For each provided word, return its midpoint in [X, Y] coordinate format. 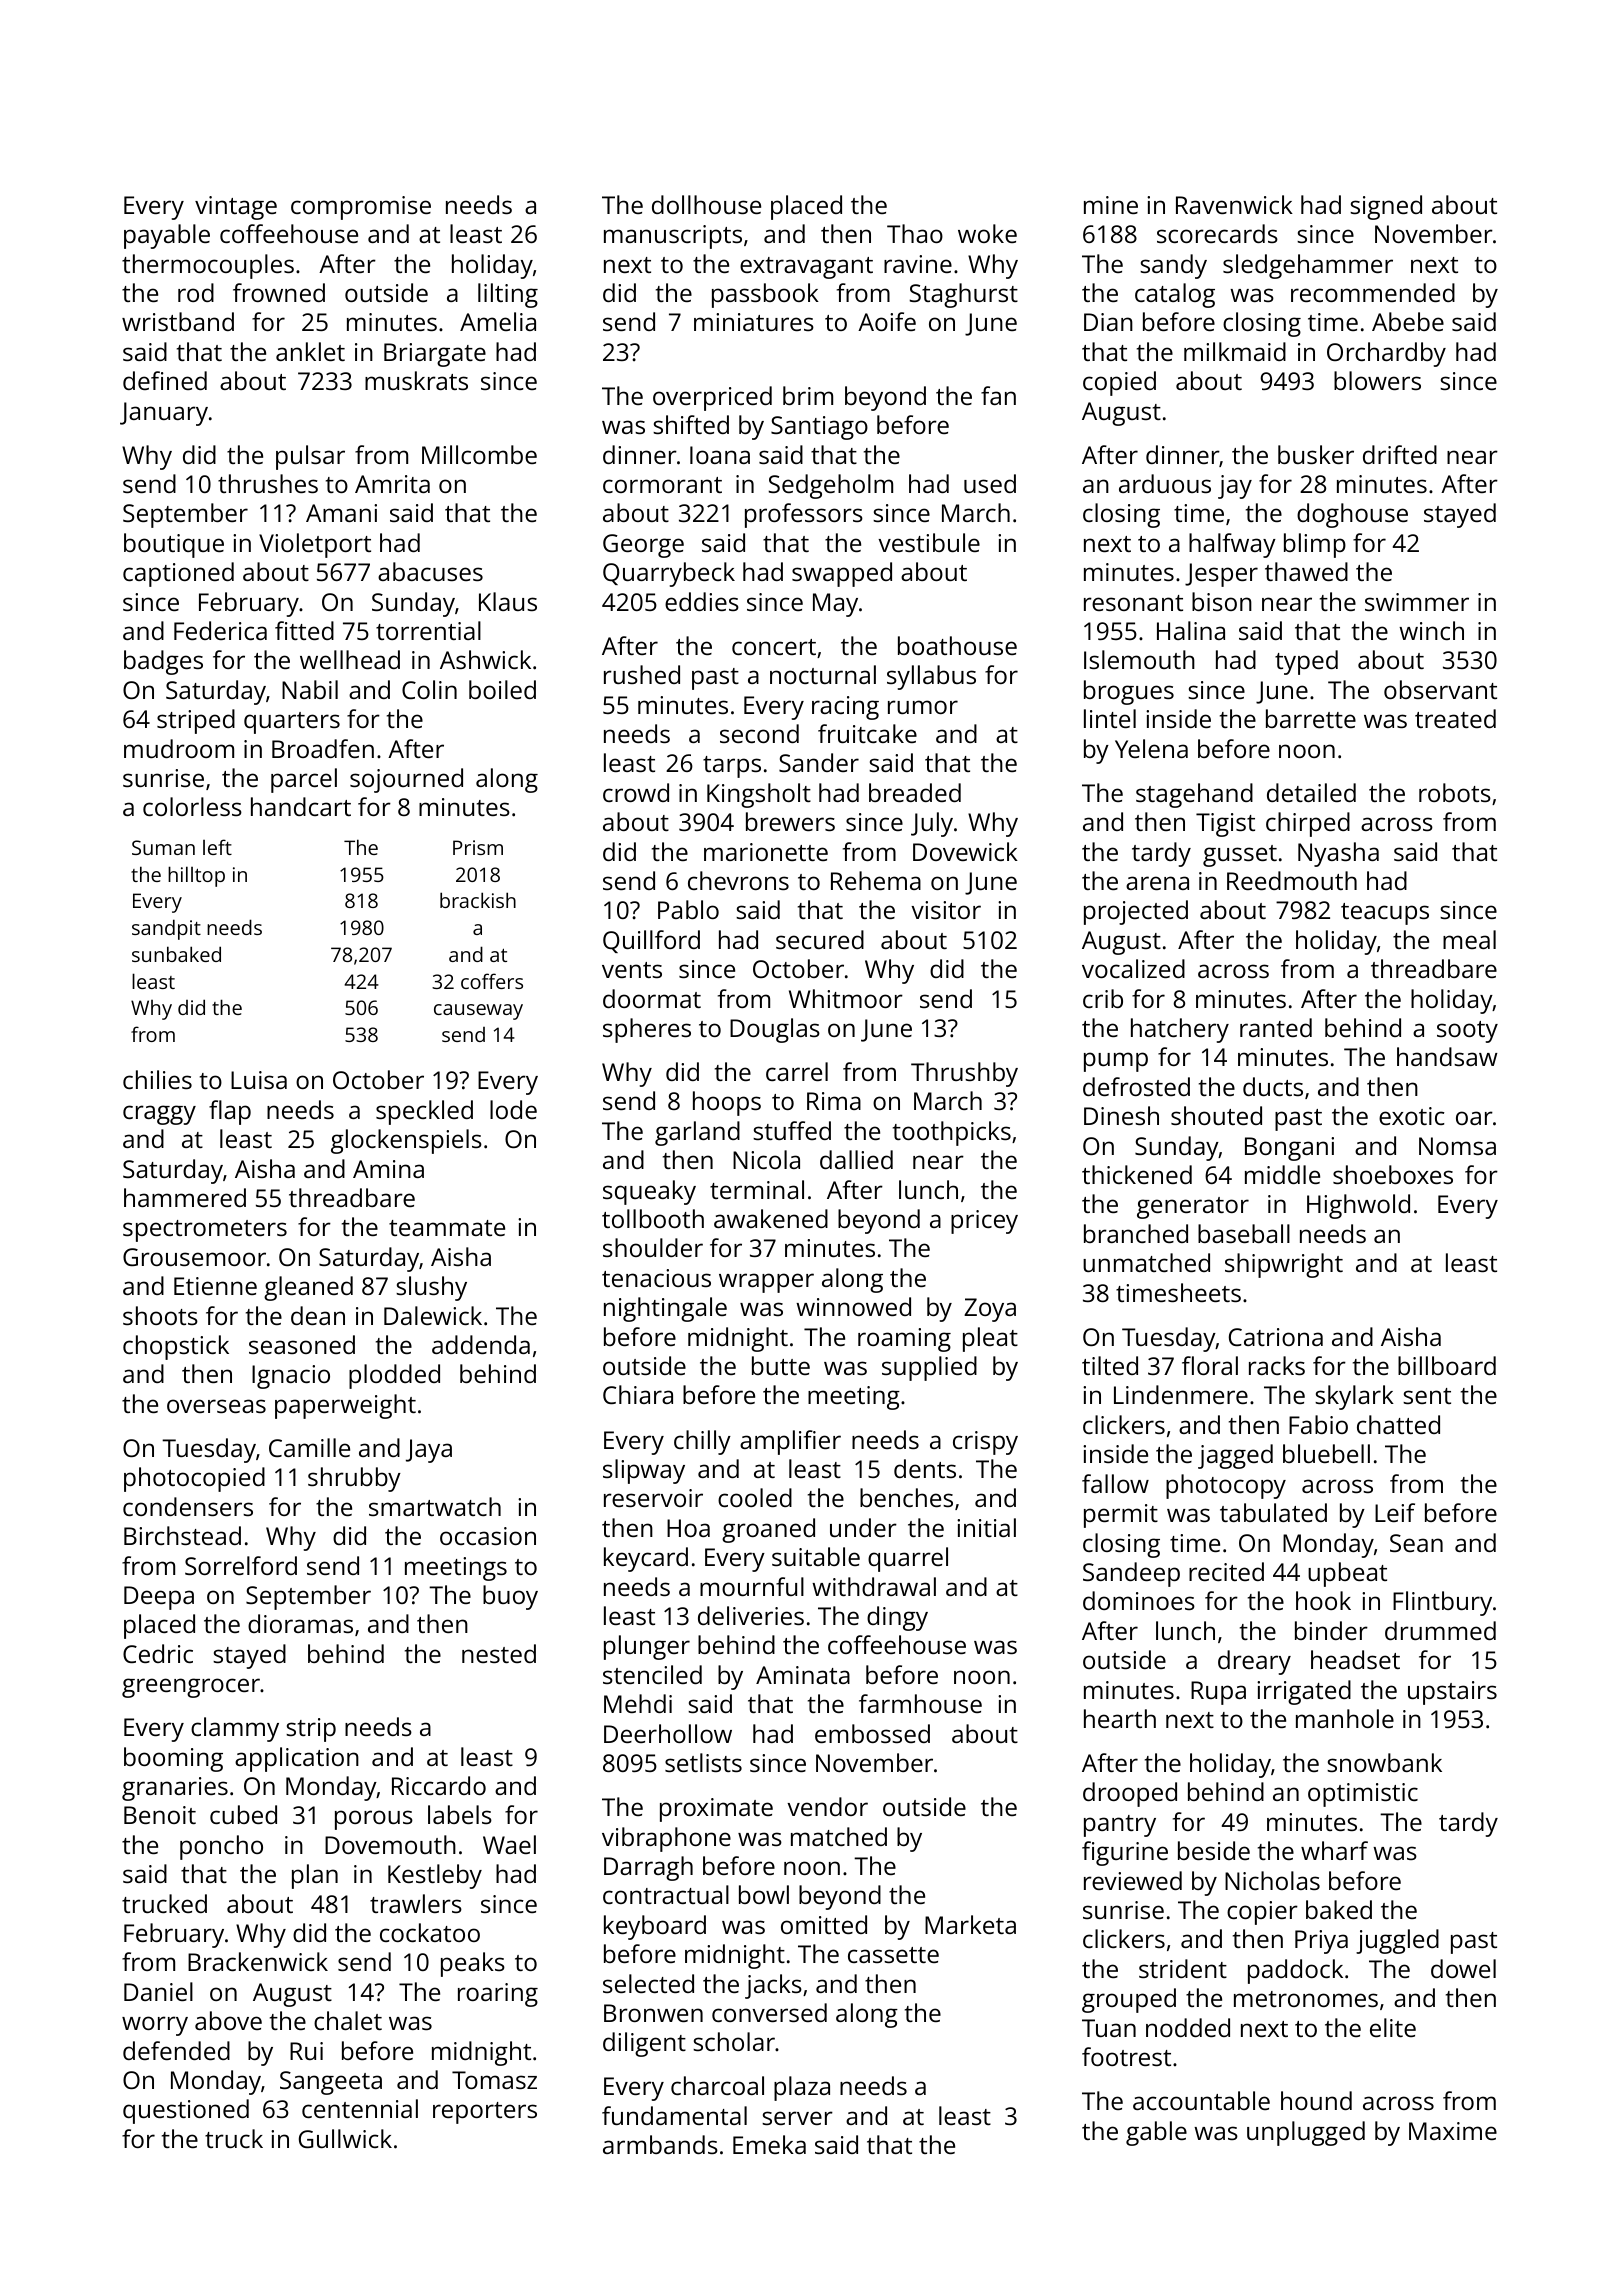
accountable [1201, 2100]
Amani [341, 513]
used [990, 483]
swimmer [1417, 602]
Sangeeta [331, 2083]
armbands [660, 2144]
